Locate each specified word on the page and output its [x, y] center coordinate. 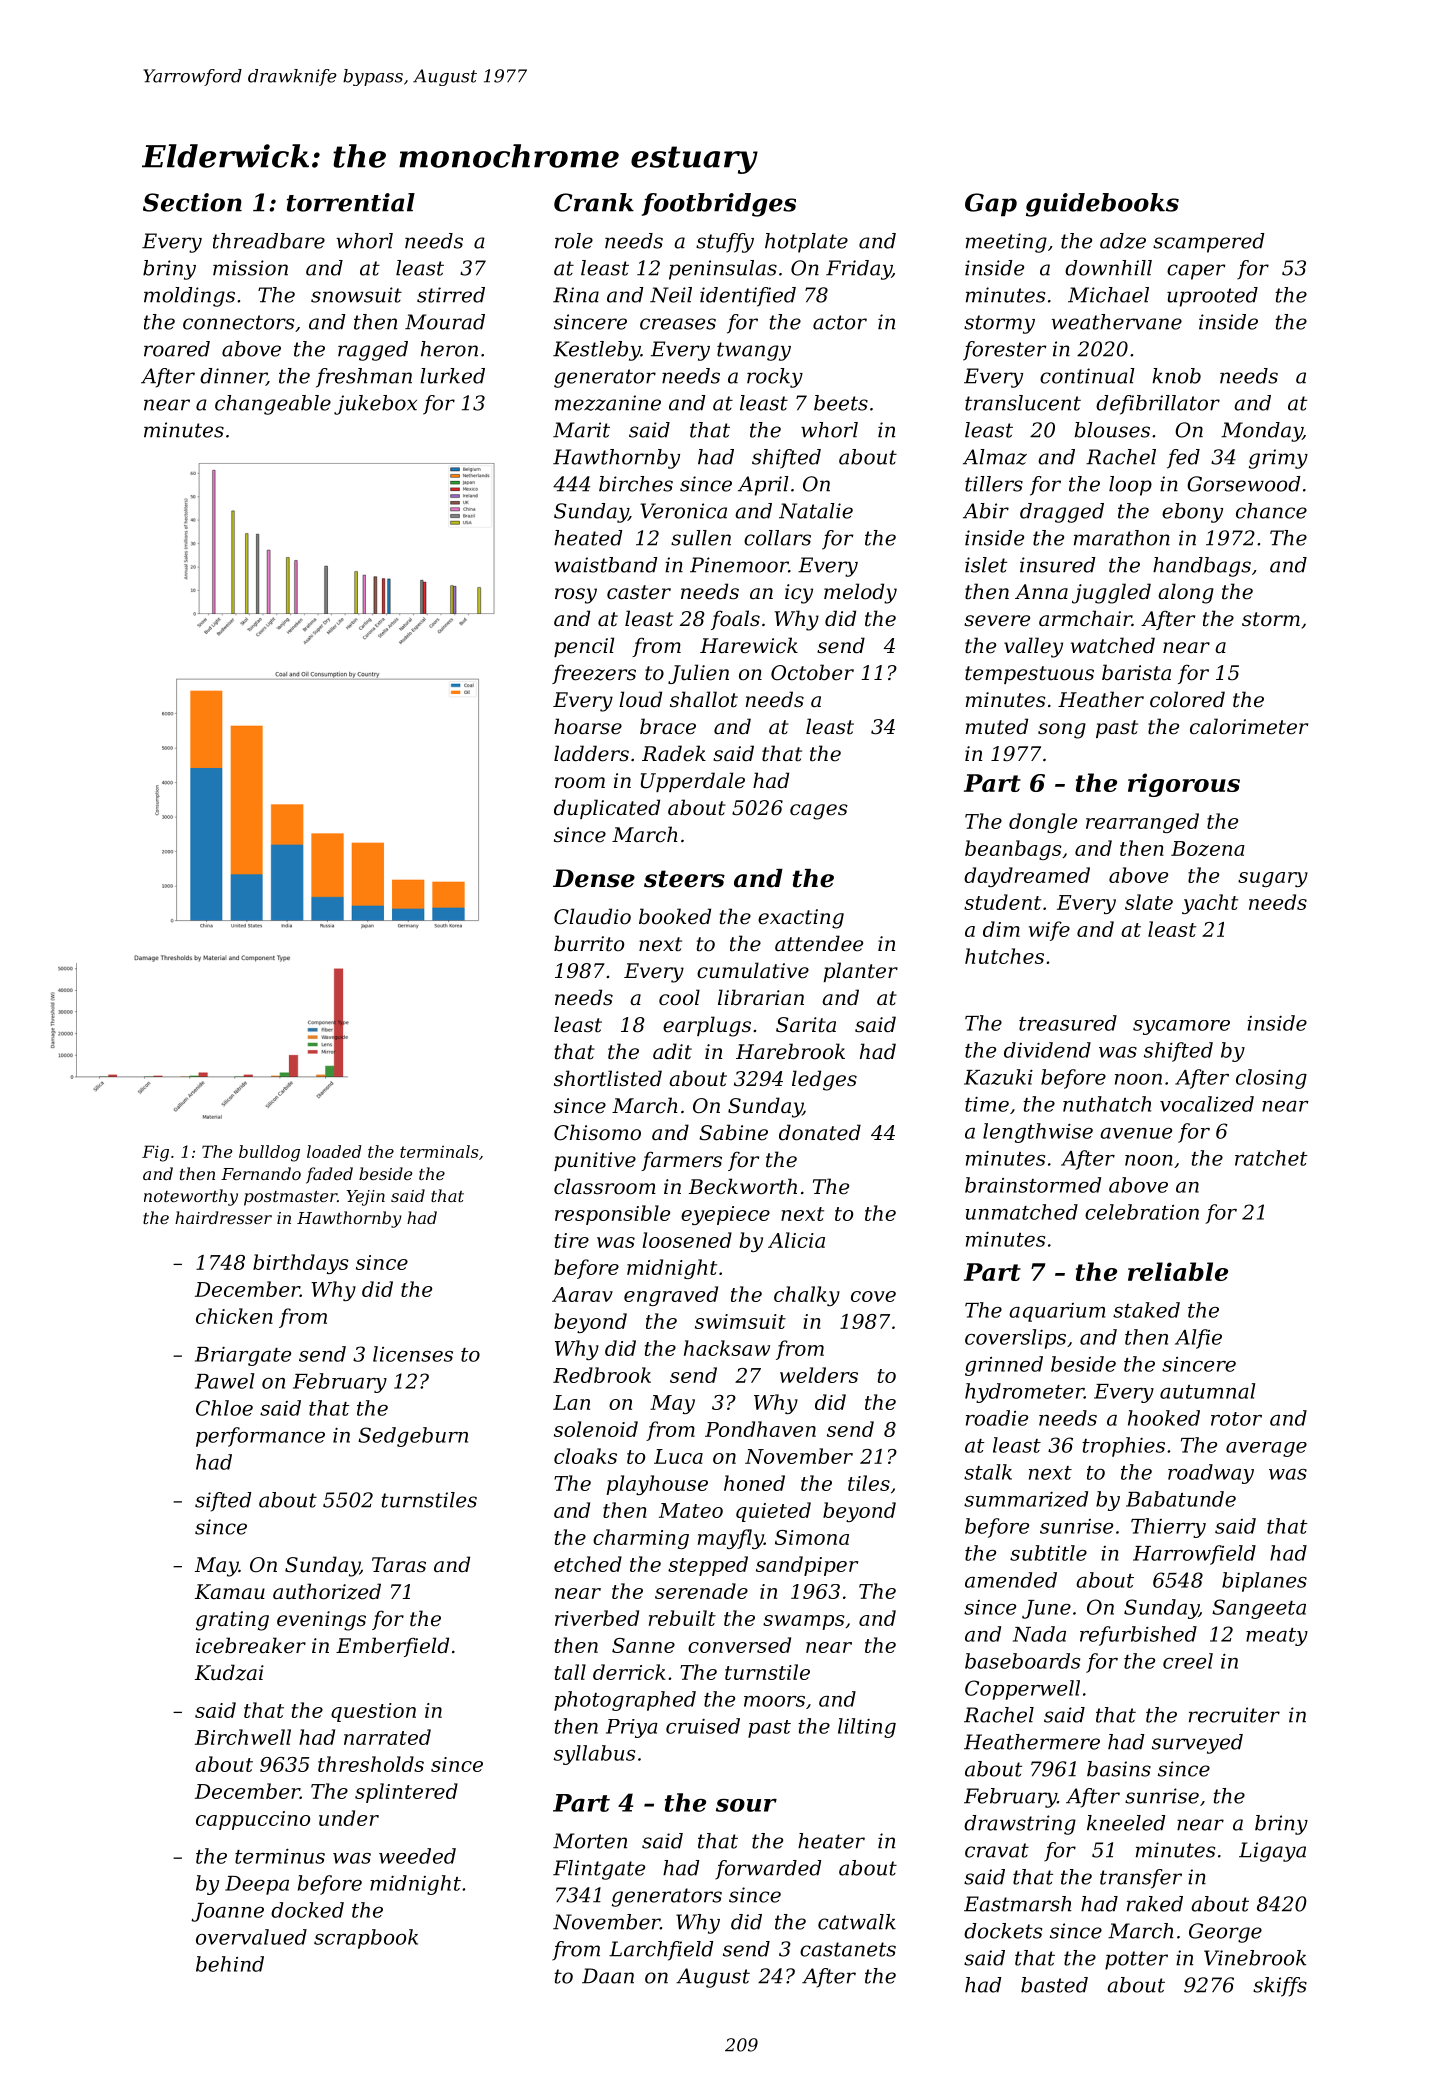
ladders [591, 753]
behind [230, 1964]
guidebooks [1102, 205]
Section [192, 202]
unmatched [1021, 1212]
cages [819, 812]
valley [1033, 647]
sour [746, 1805]
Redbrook [602, 1375]
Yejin [365, 1198]
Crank [594, 202]
